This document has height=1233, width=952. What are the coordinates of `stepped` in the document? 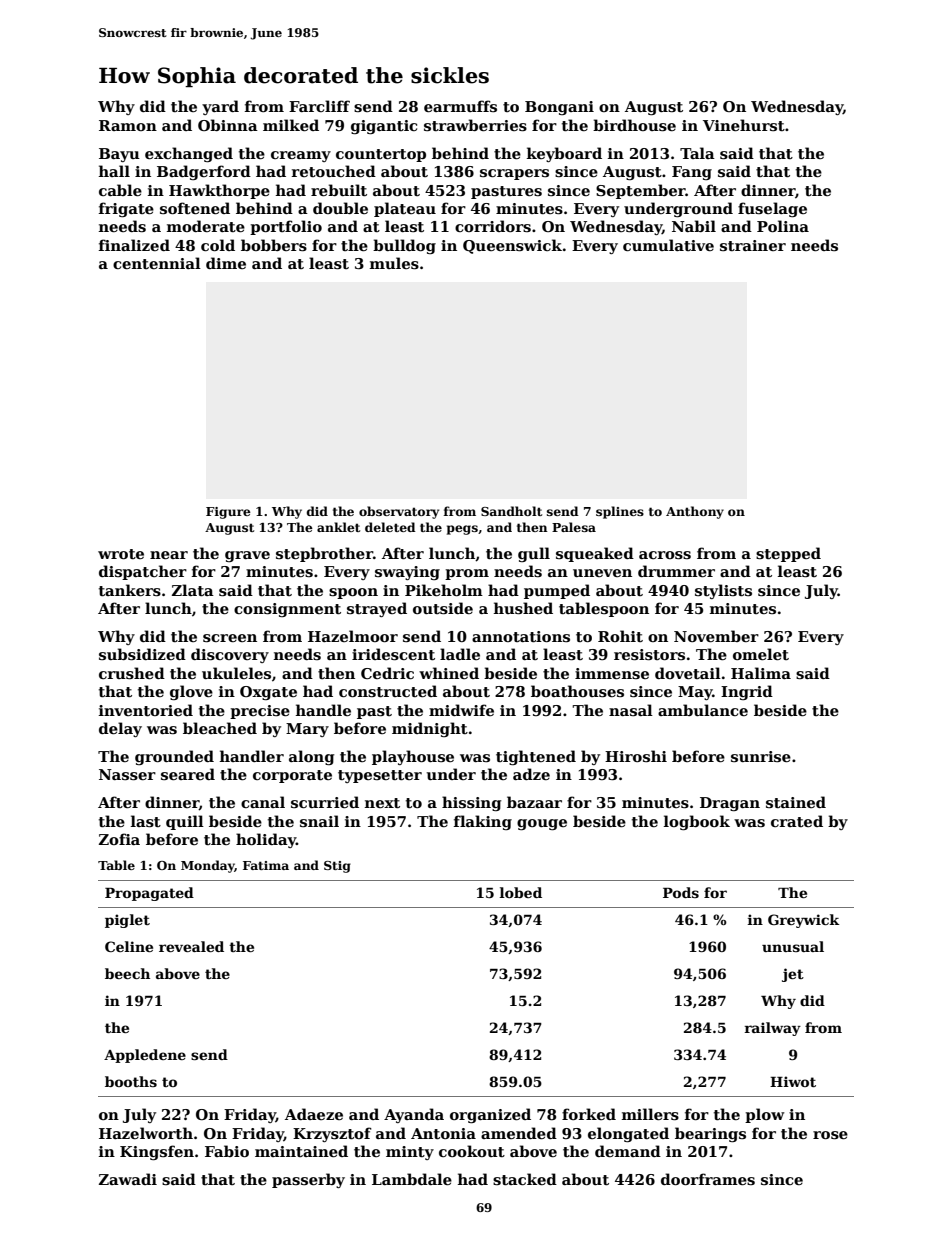 It's located at (788, 554).
